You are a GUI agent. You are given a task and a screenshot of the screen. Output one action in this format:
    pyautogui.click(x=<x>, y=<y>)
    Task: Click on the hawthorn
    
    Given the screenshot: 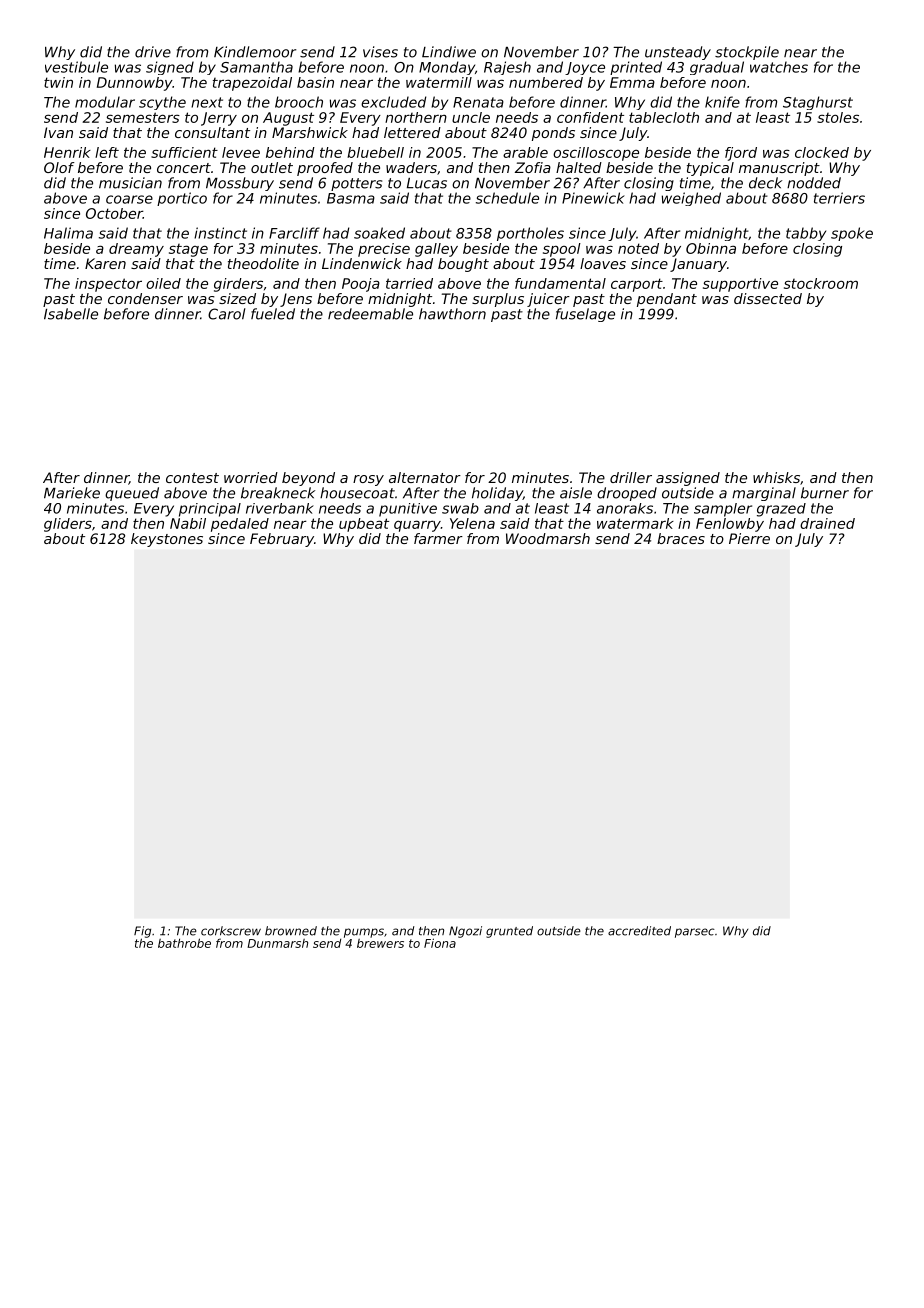 What is the action you would take?
    pyautogui.click(x=452, y=314)
